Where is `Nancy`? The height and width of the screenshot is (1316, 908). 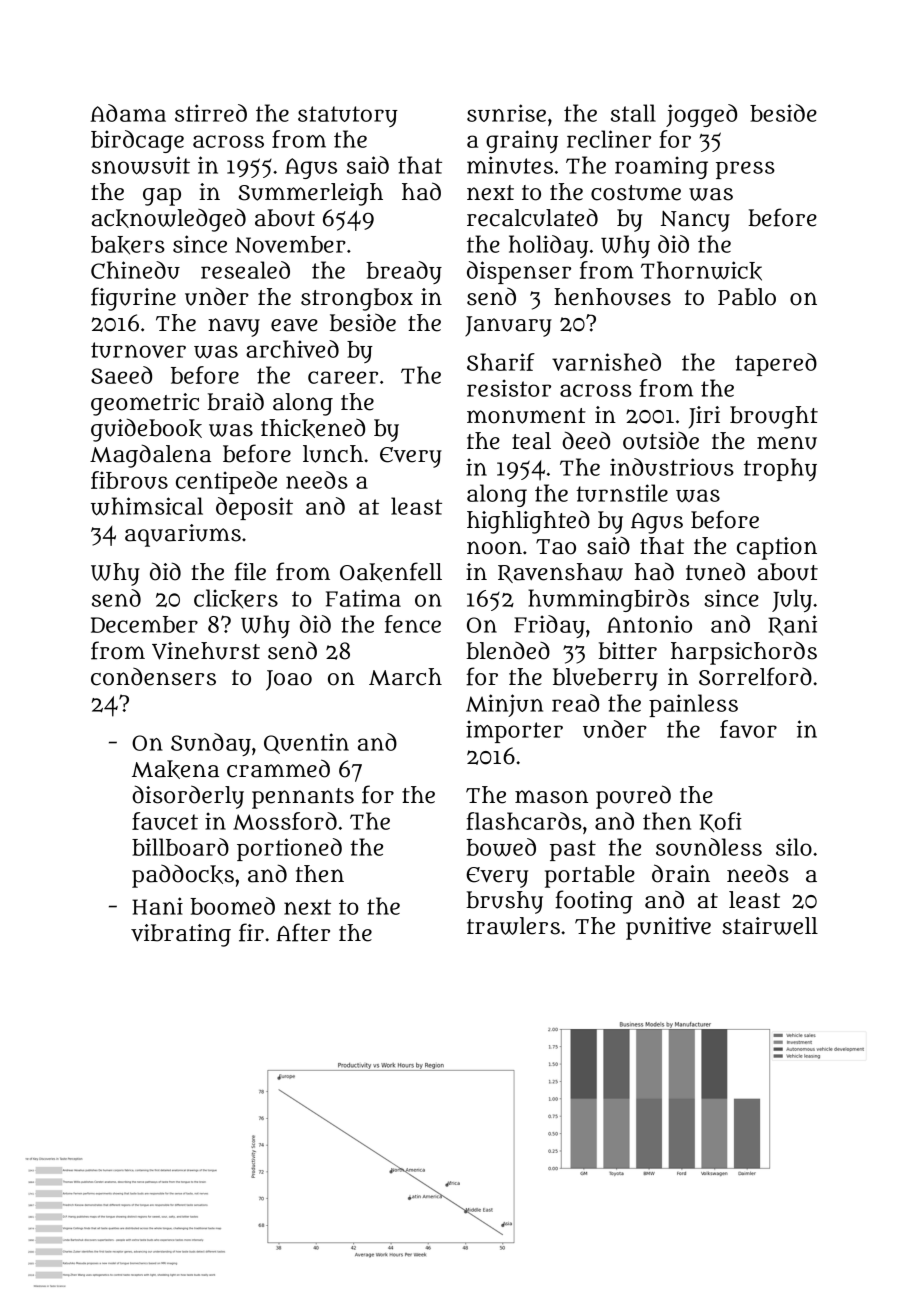 Nancy is located at coordinates (695, 221).
